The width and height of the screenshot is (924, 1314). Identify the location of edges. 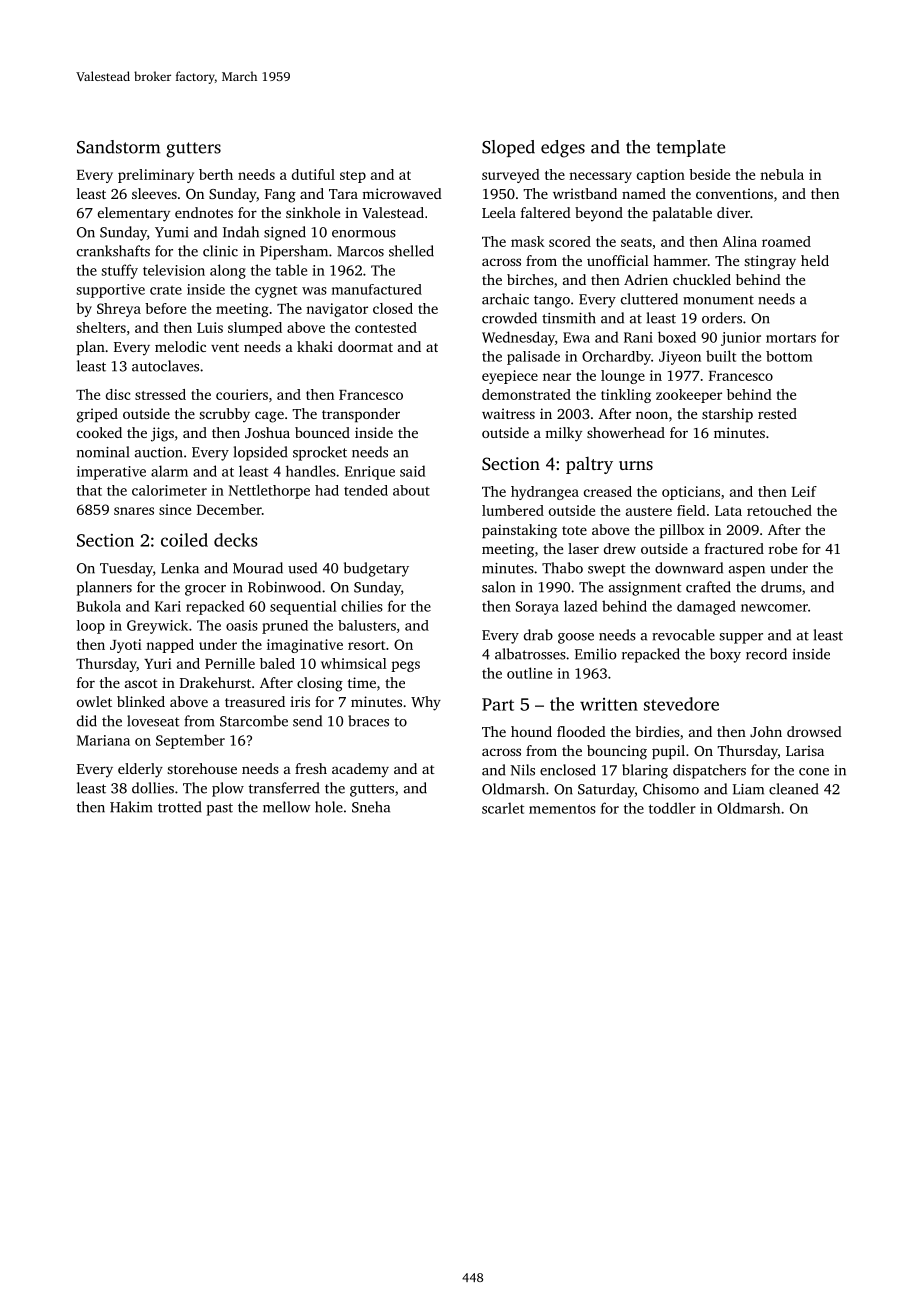
(563, 149).
